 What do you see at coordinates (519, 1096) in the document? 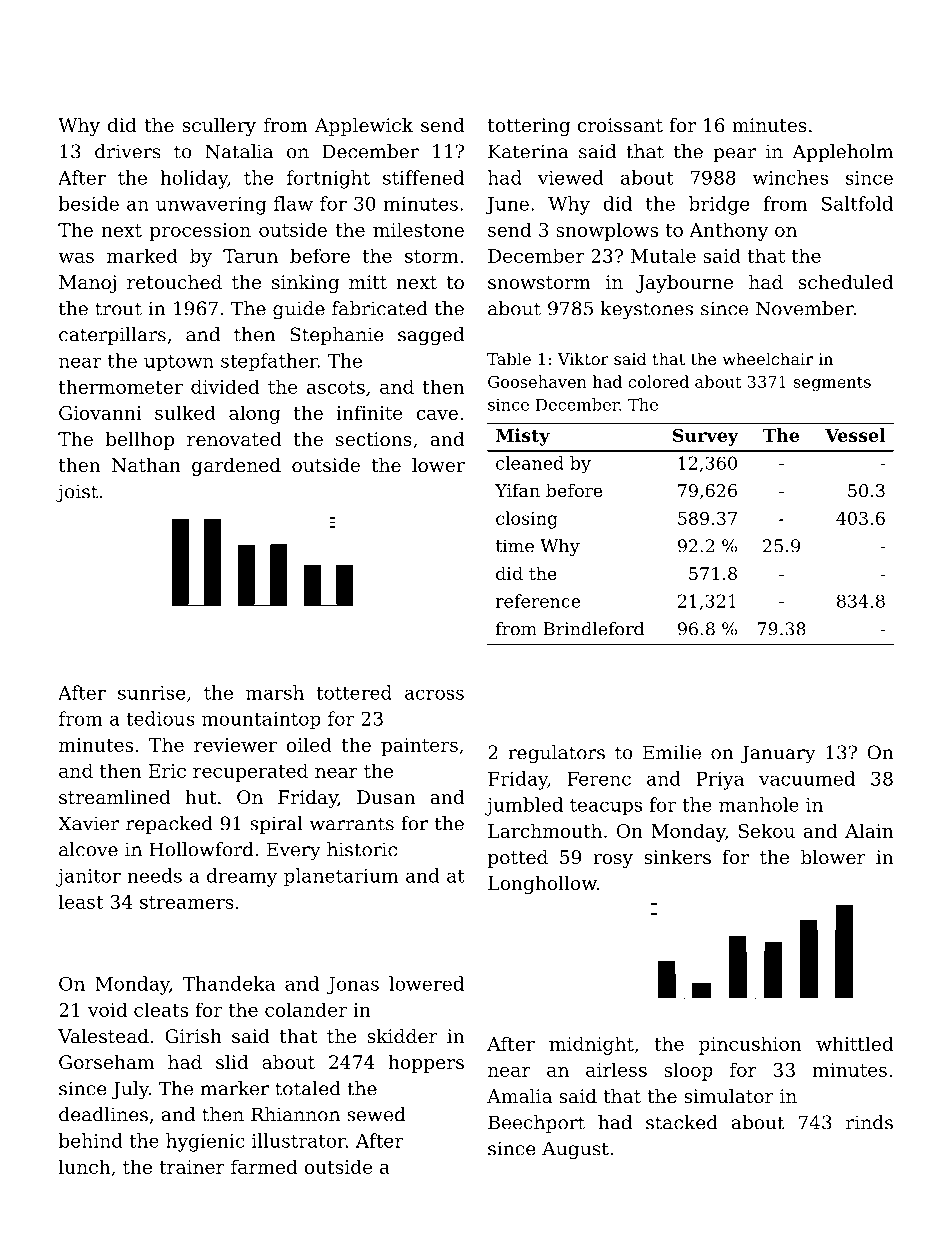
I see `Amalia` at bounding box center [519, 1096].
